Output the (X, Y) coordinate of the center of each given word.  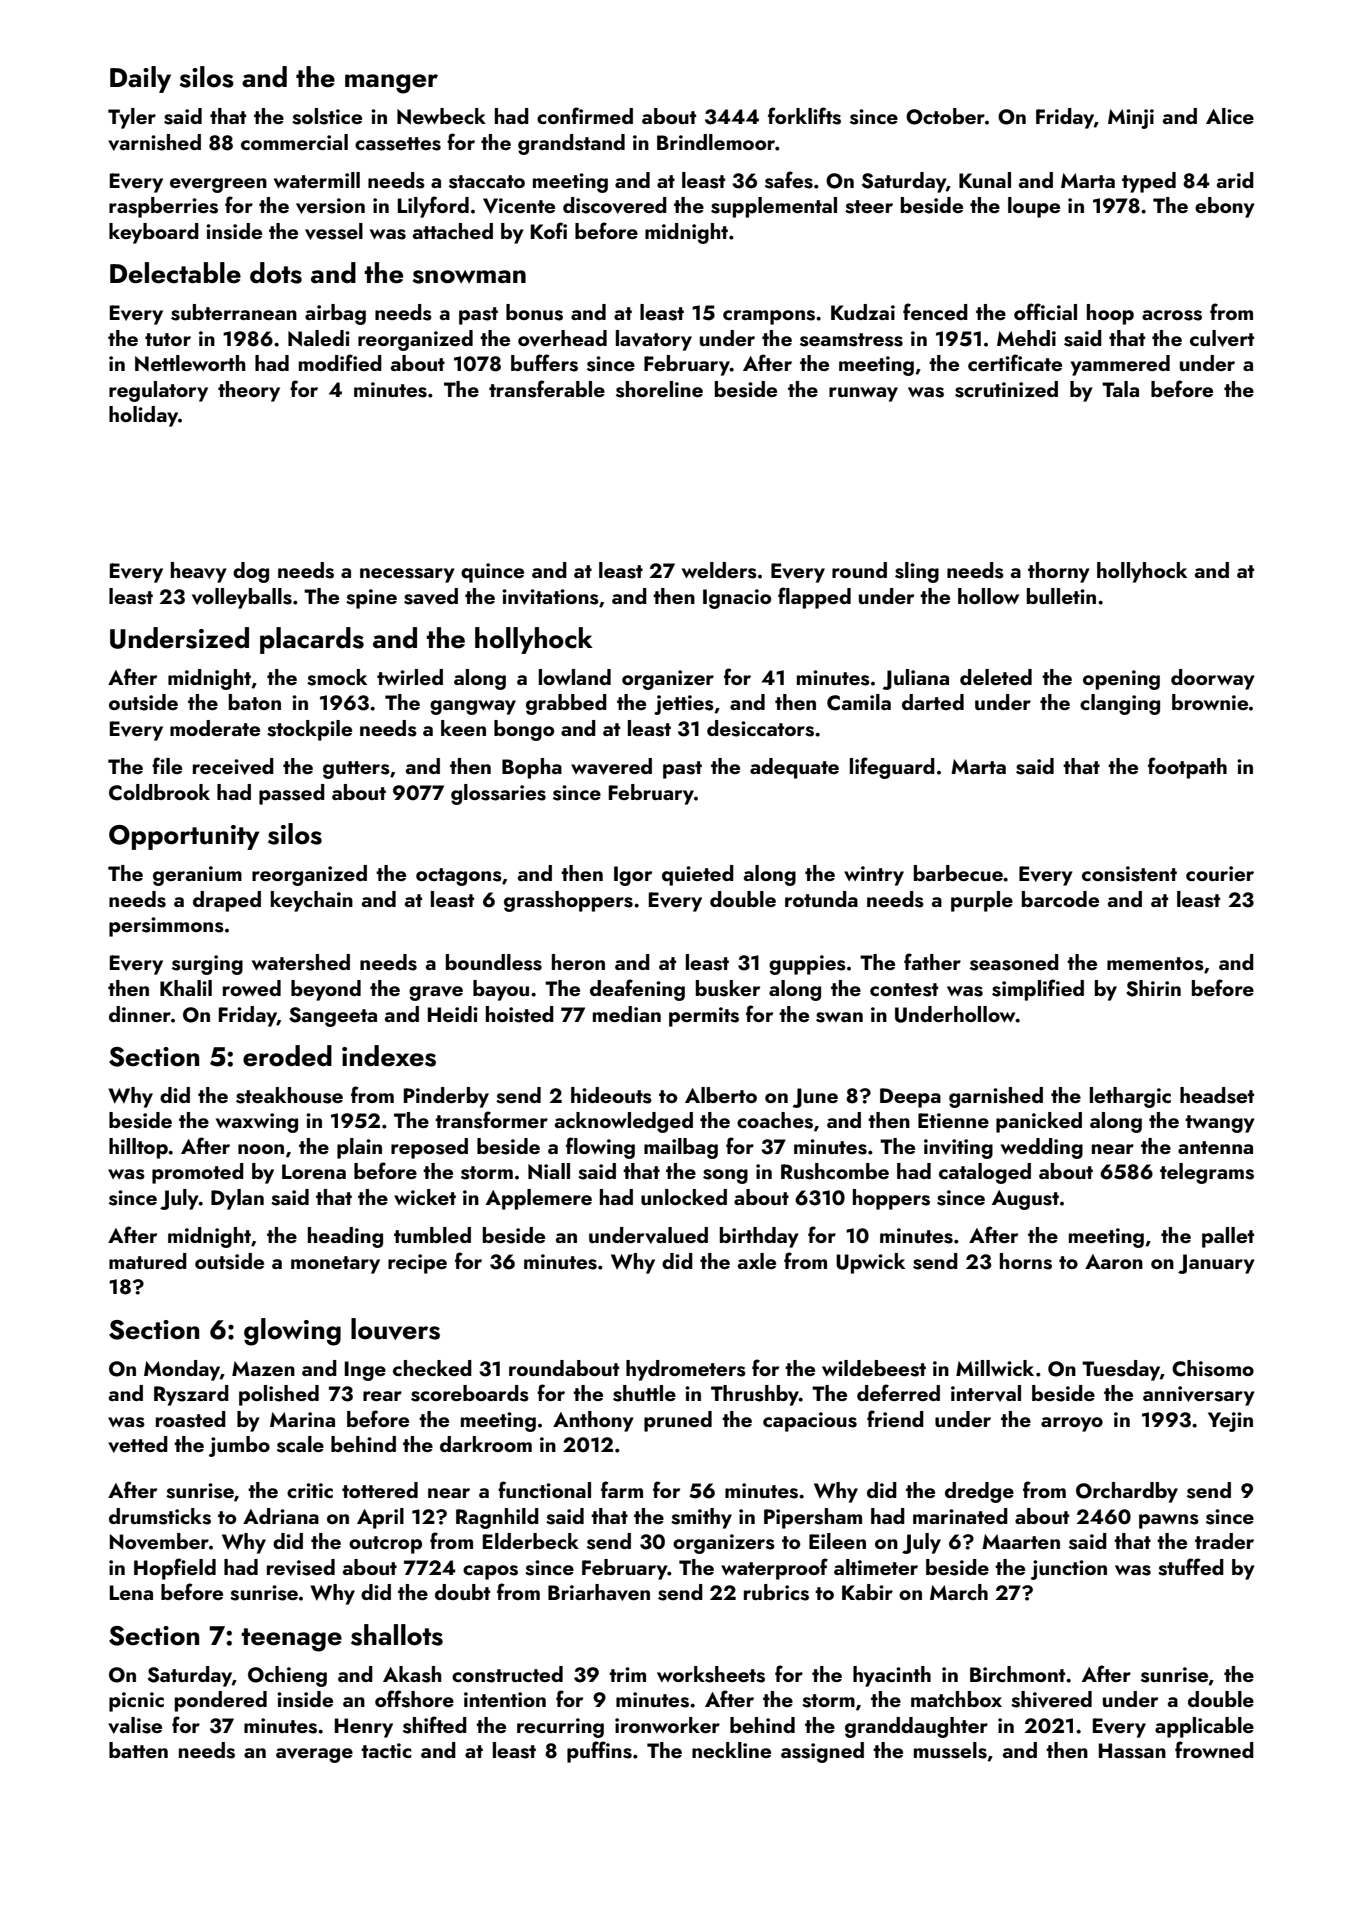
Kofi (549, 230)
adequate (794, 768)
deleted (996, 677)
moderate (215, 728)
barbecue (958, 873)
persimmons (166, 927)
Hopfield (175, 1569)
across (1172, 315)
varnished (154, 142)
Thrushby (755, 1395)
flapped (814, 598)
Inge (365, 1371)
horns (1026, 1261)
